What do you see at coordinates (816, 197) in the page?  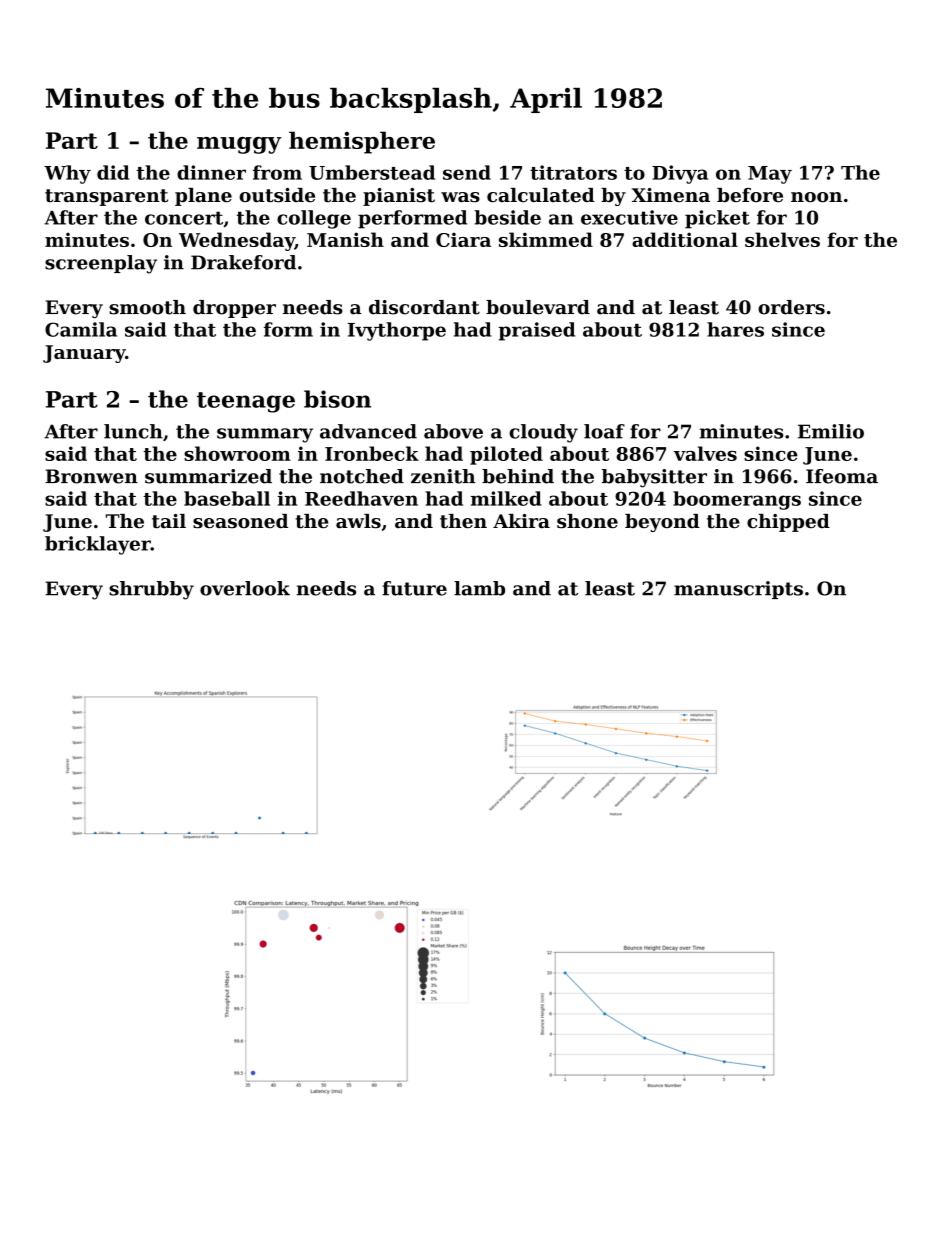 I see `noon` at bounding box center [816, 197].
